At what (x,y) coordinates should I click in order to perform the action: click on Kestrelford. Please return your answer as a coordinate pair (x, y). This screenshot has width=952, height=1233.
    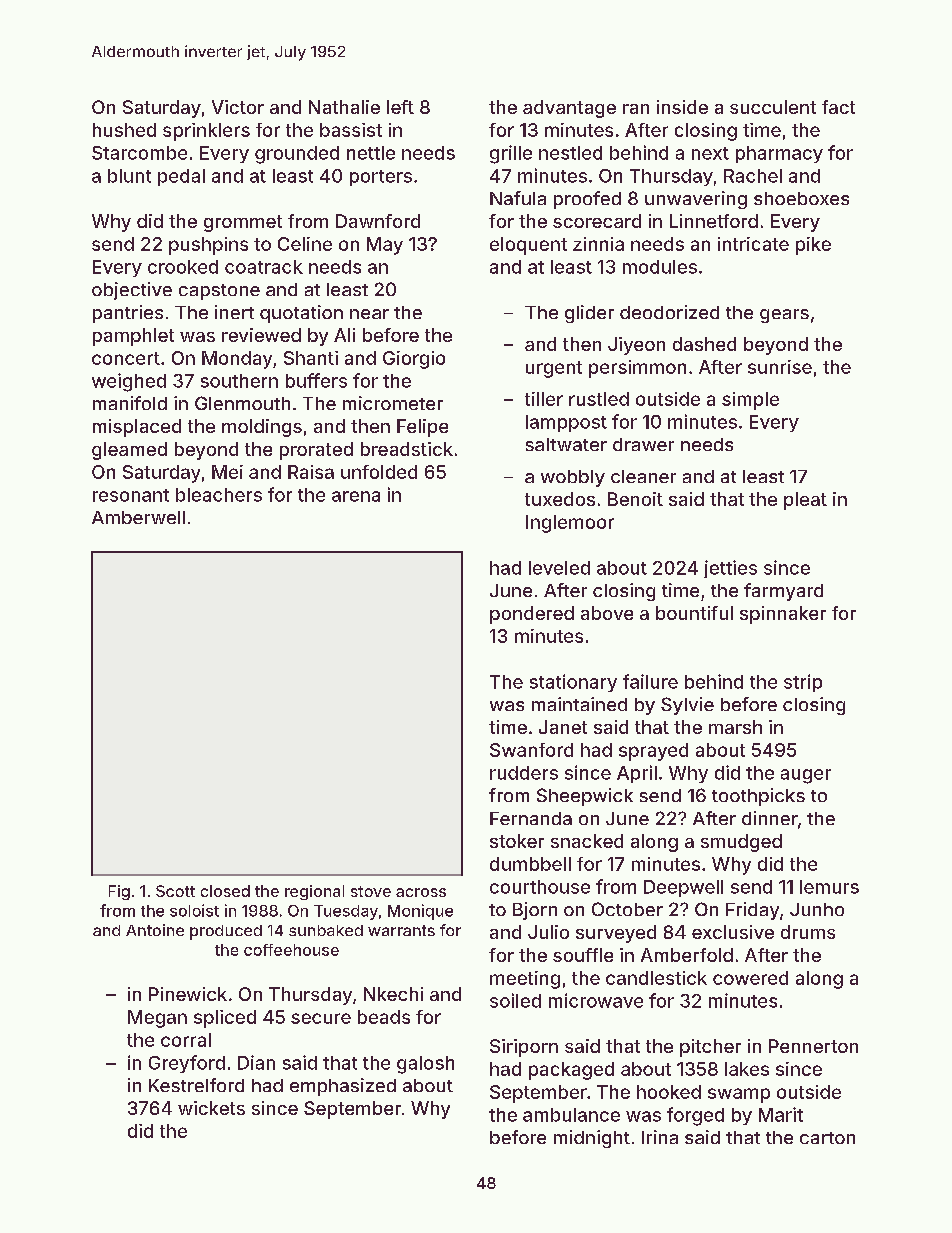
    Looking at the image, I should click on (196, 1085).
